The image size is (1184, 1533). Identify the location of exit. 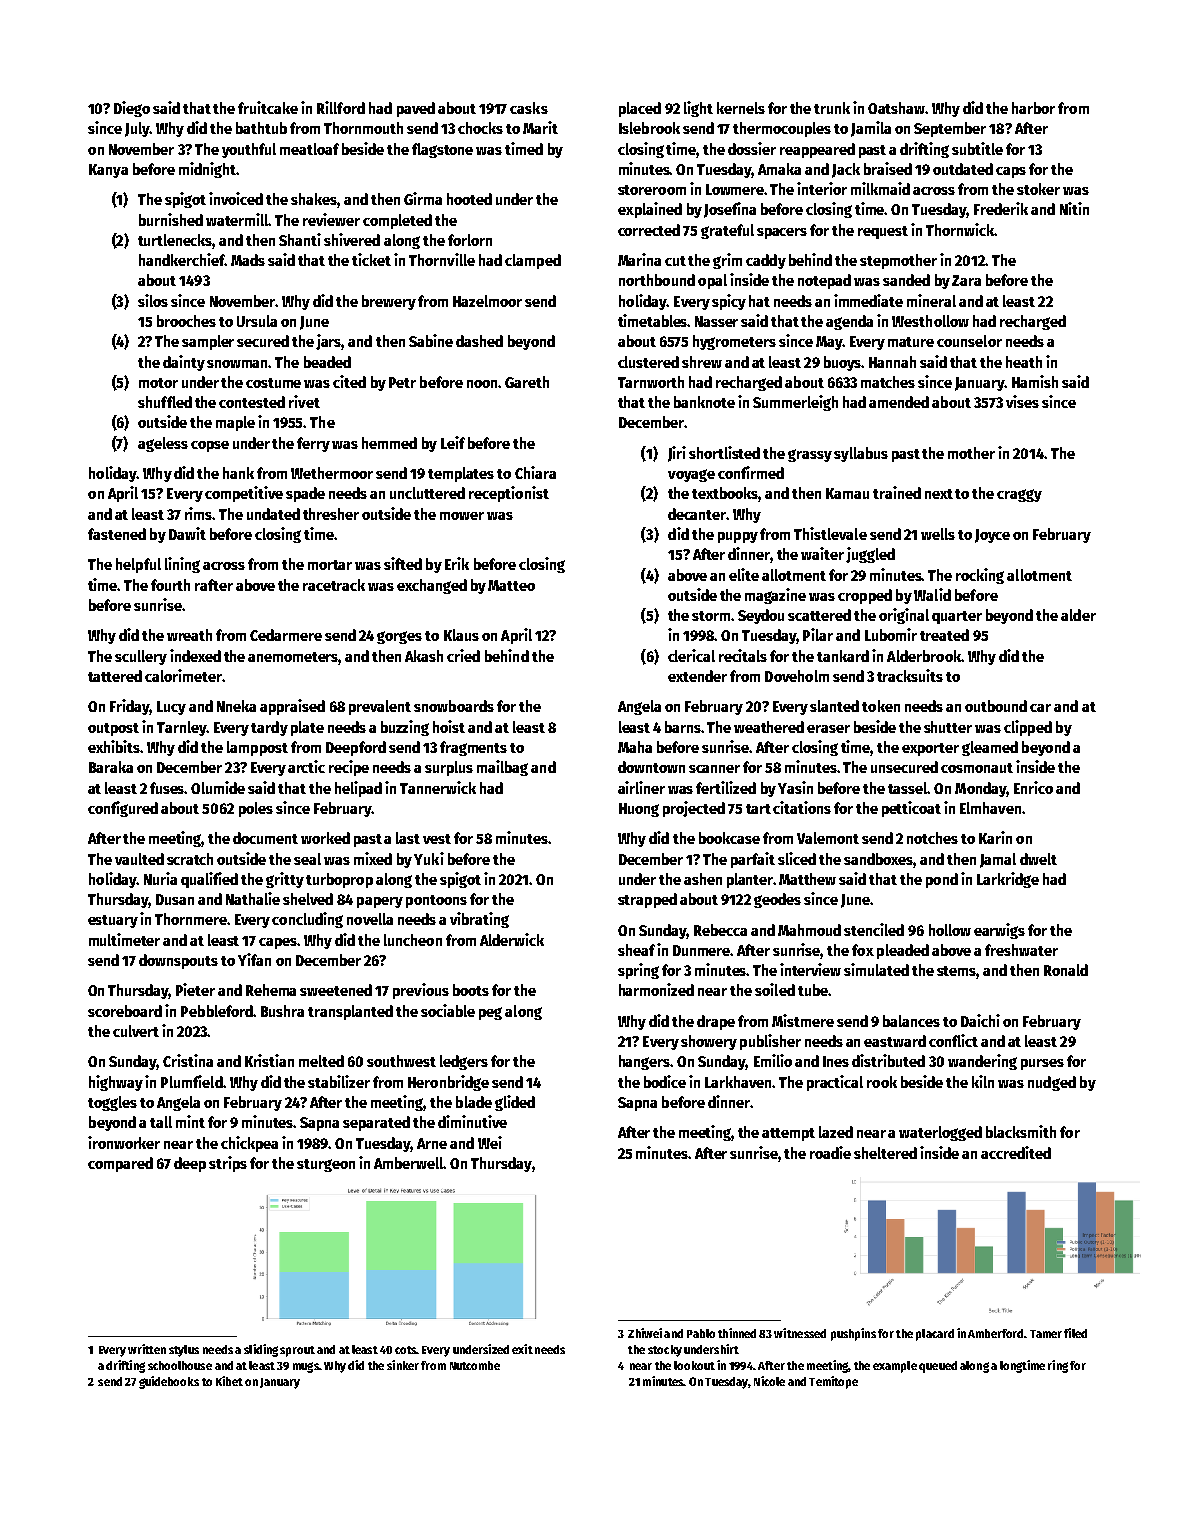
(522, 1349).
